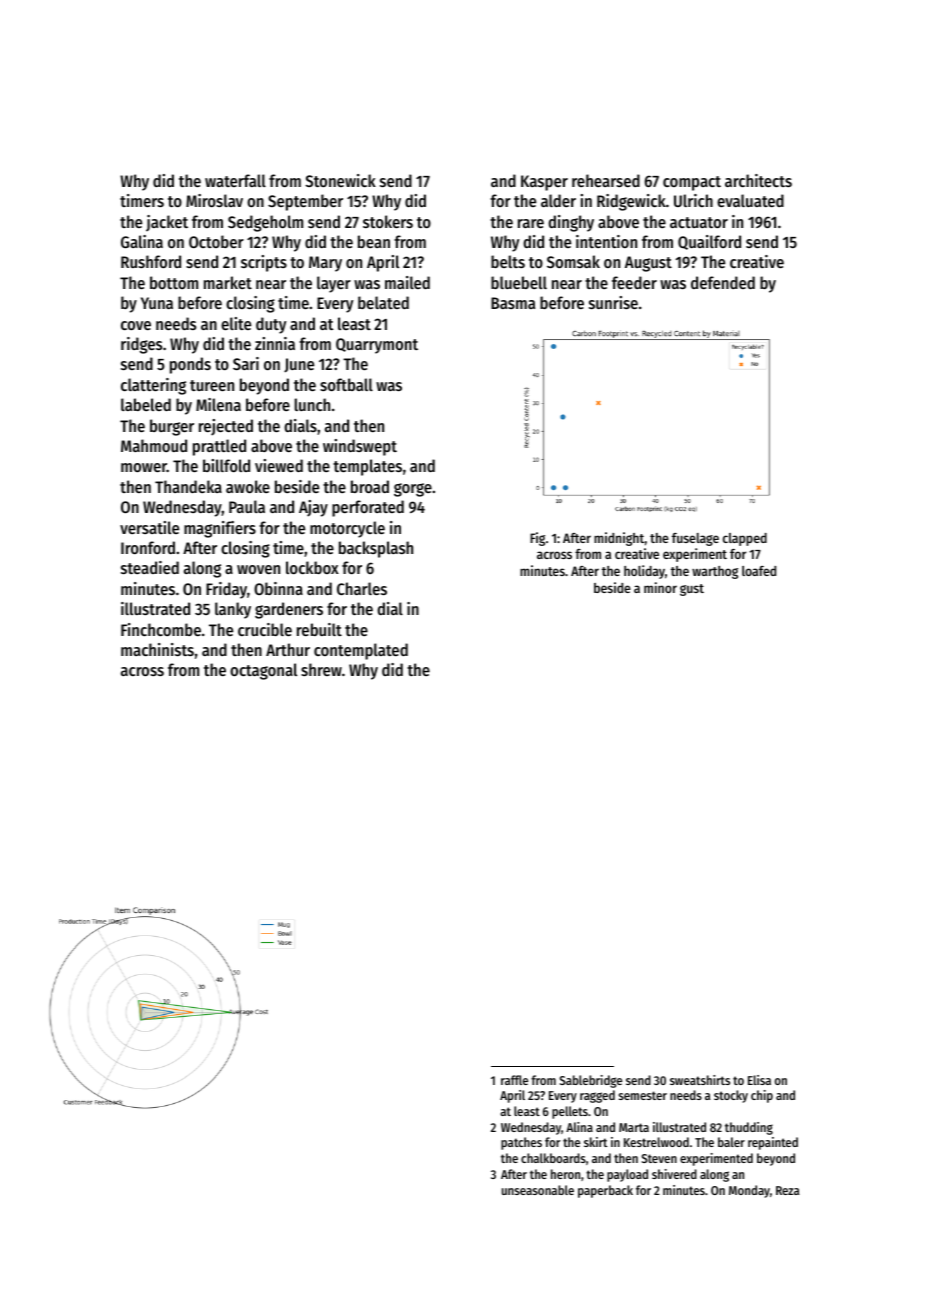 The image size is (927, 1316). I want to click on Elisa, so click(759, 1080).
